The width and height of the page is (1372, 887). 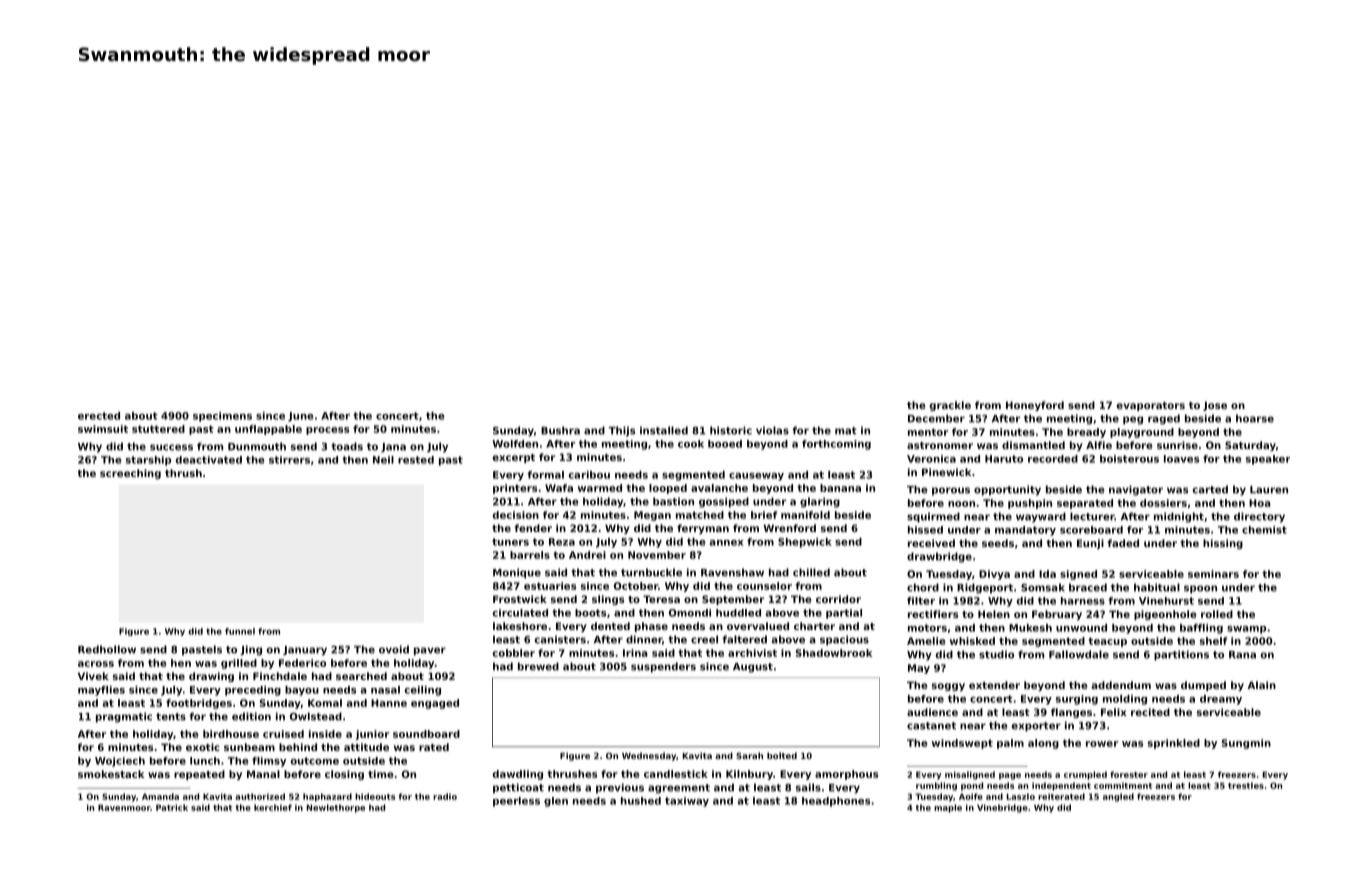 What do you see at coordinates (172, 807) in the page?
I see `Patrick` at bounding box center [172, 807].
